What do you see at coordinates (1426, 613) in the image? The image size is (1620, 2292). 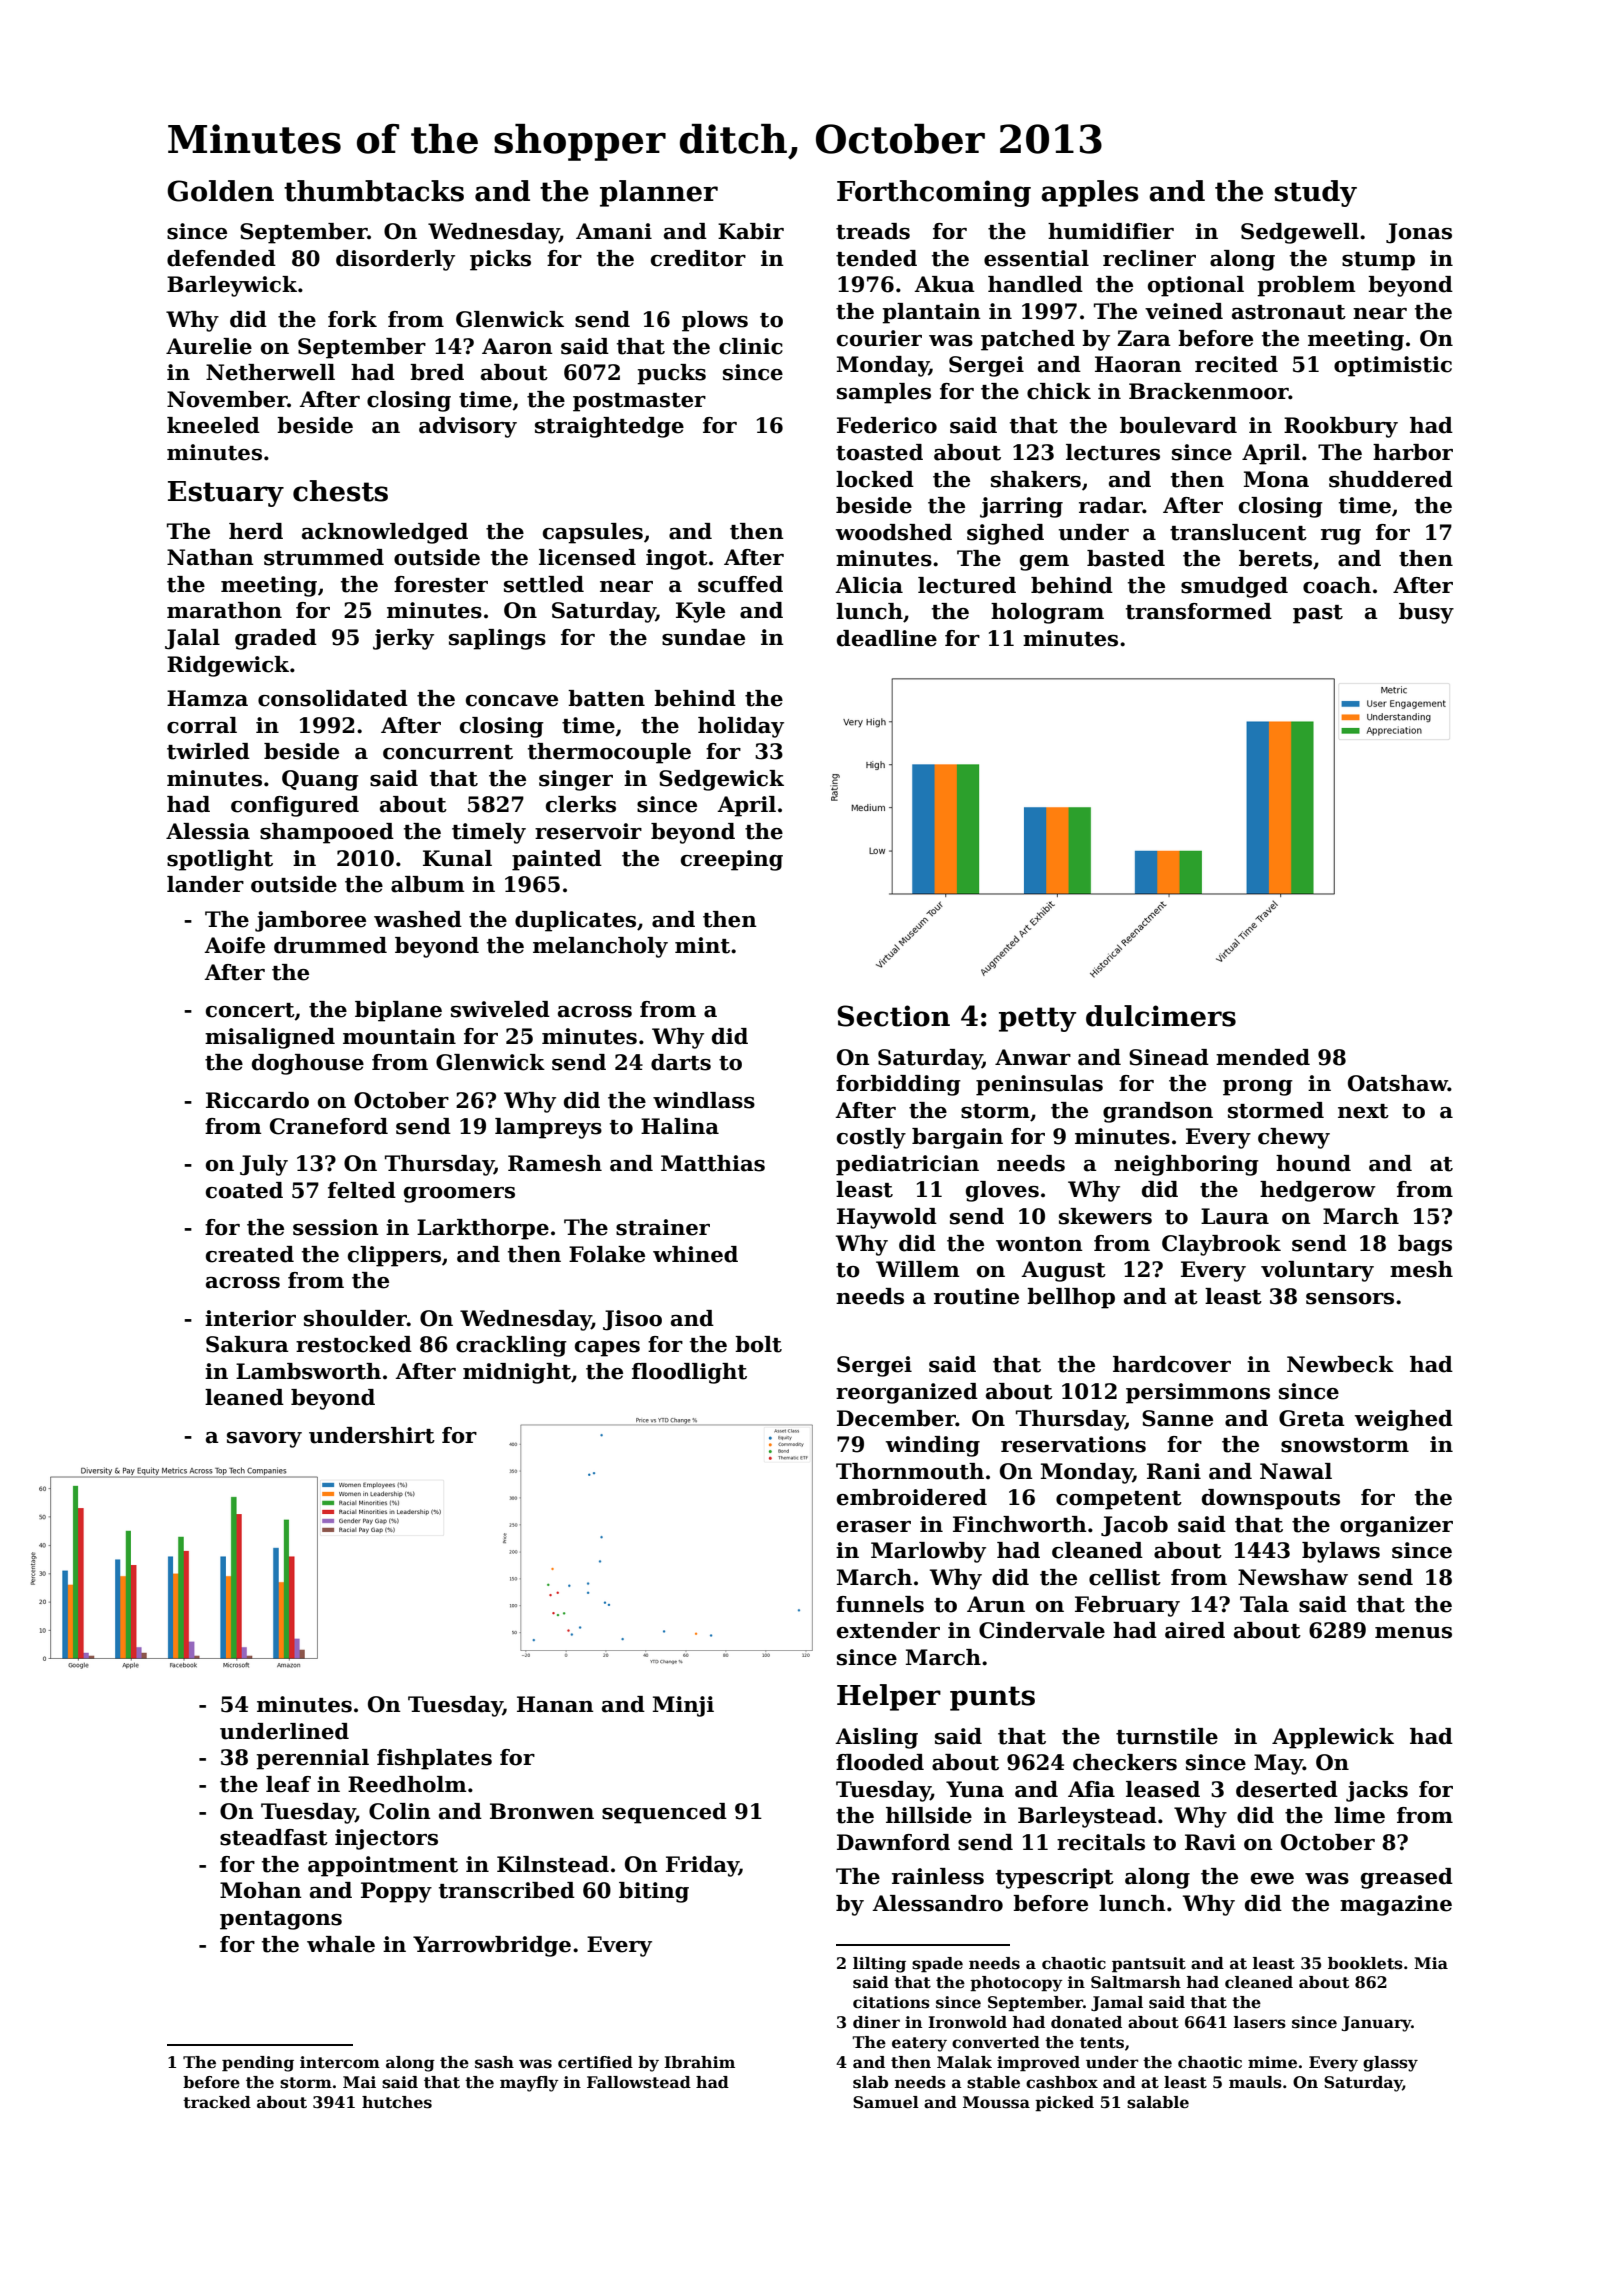 I see `busy` at bounding box center [1426, 613].
